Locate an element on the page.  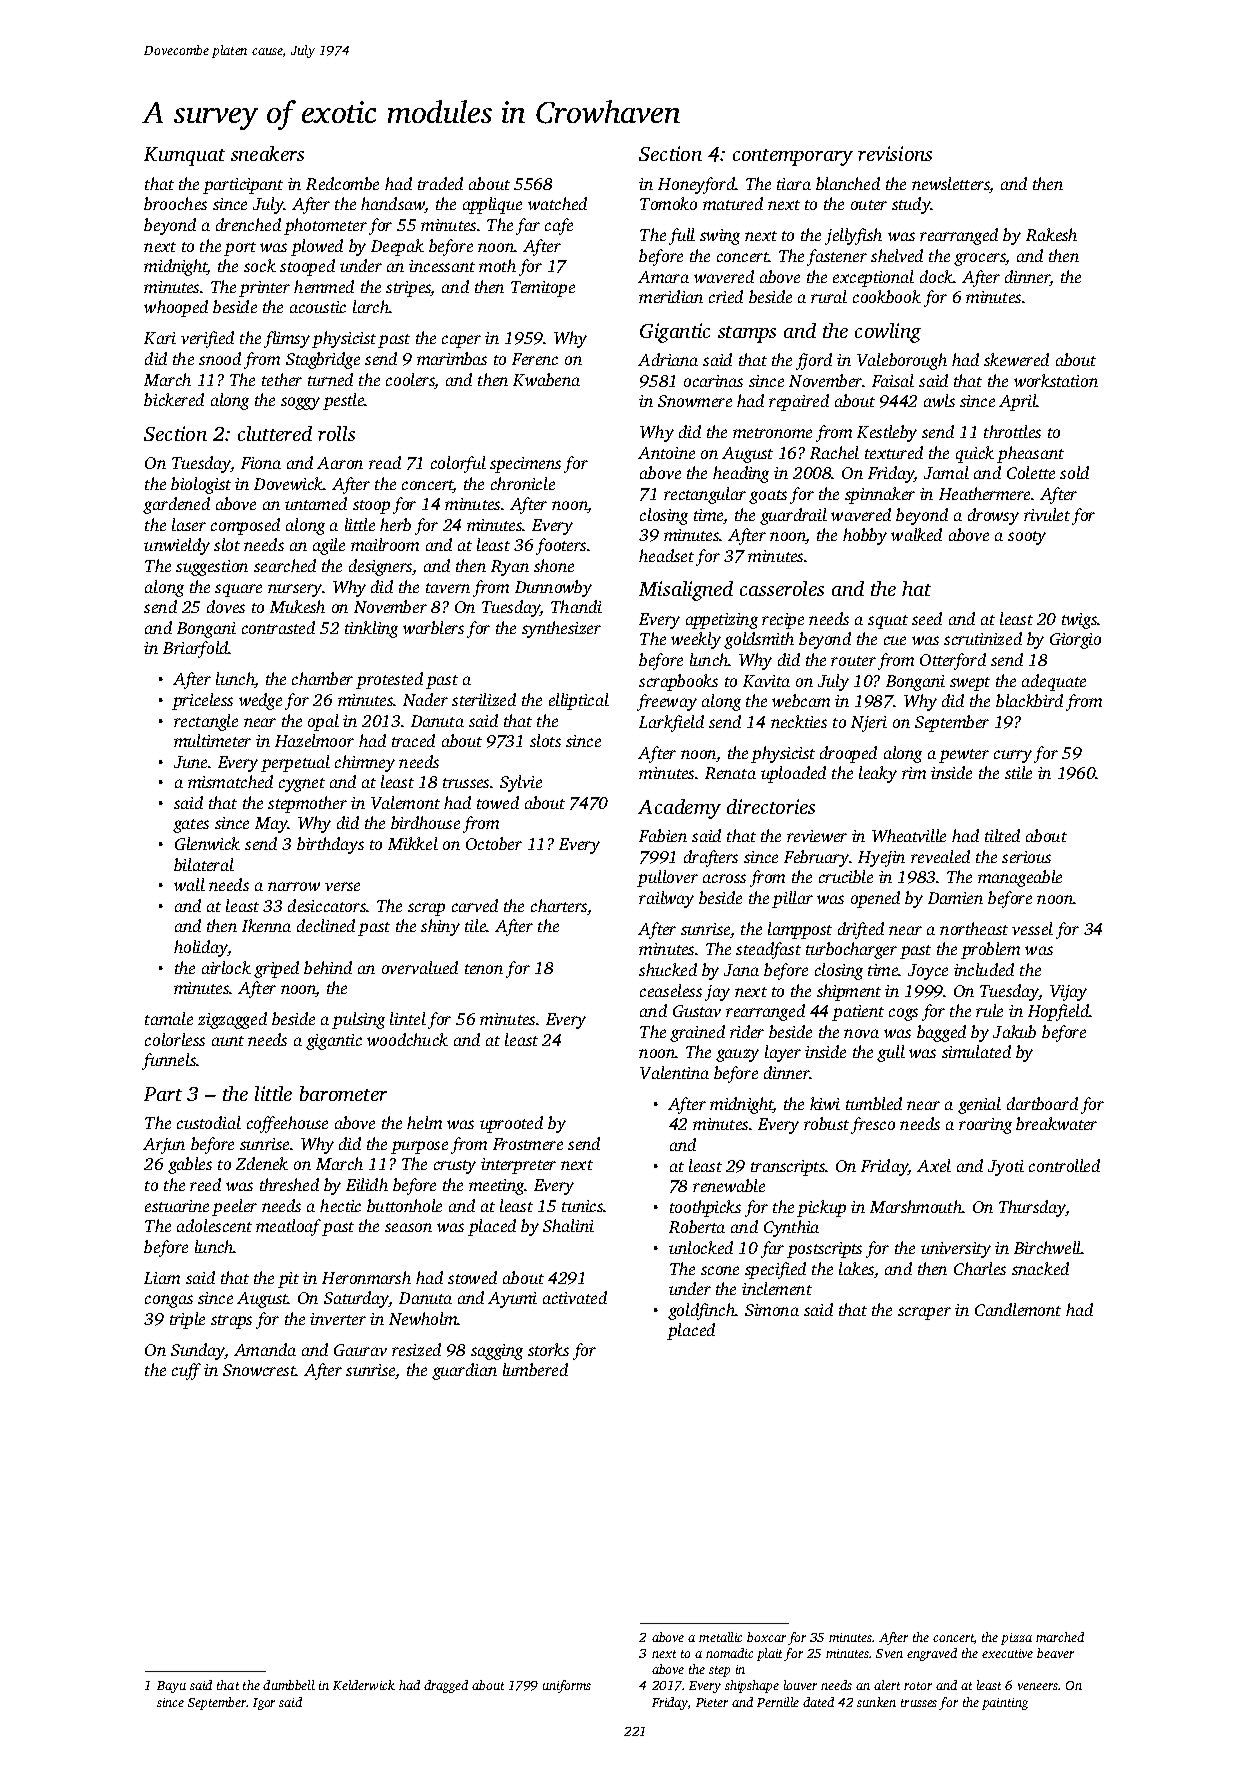
chronicle is located at coordinates (523, 483).
